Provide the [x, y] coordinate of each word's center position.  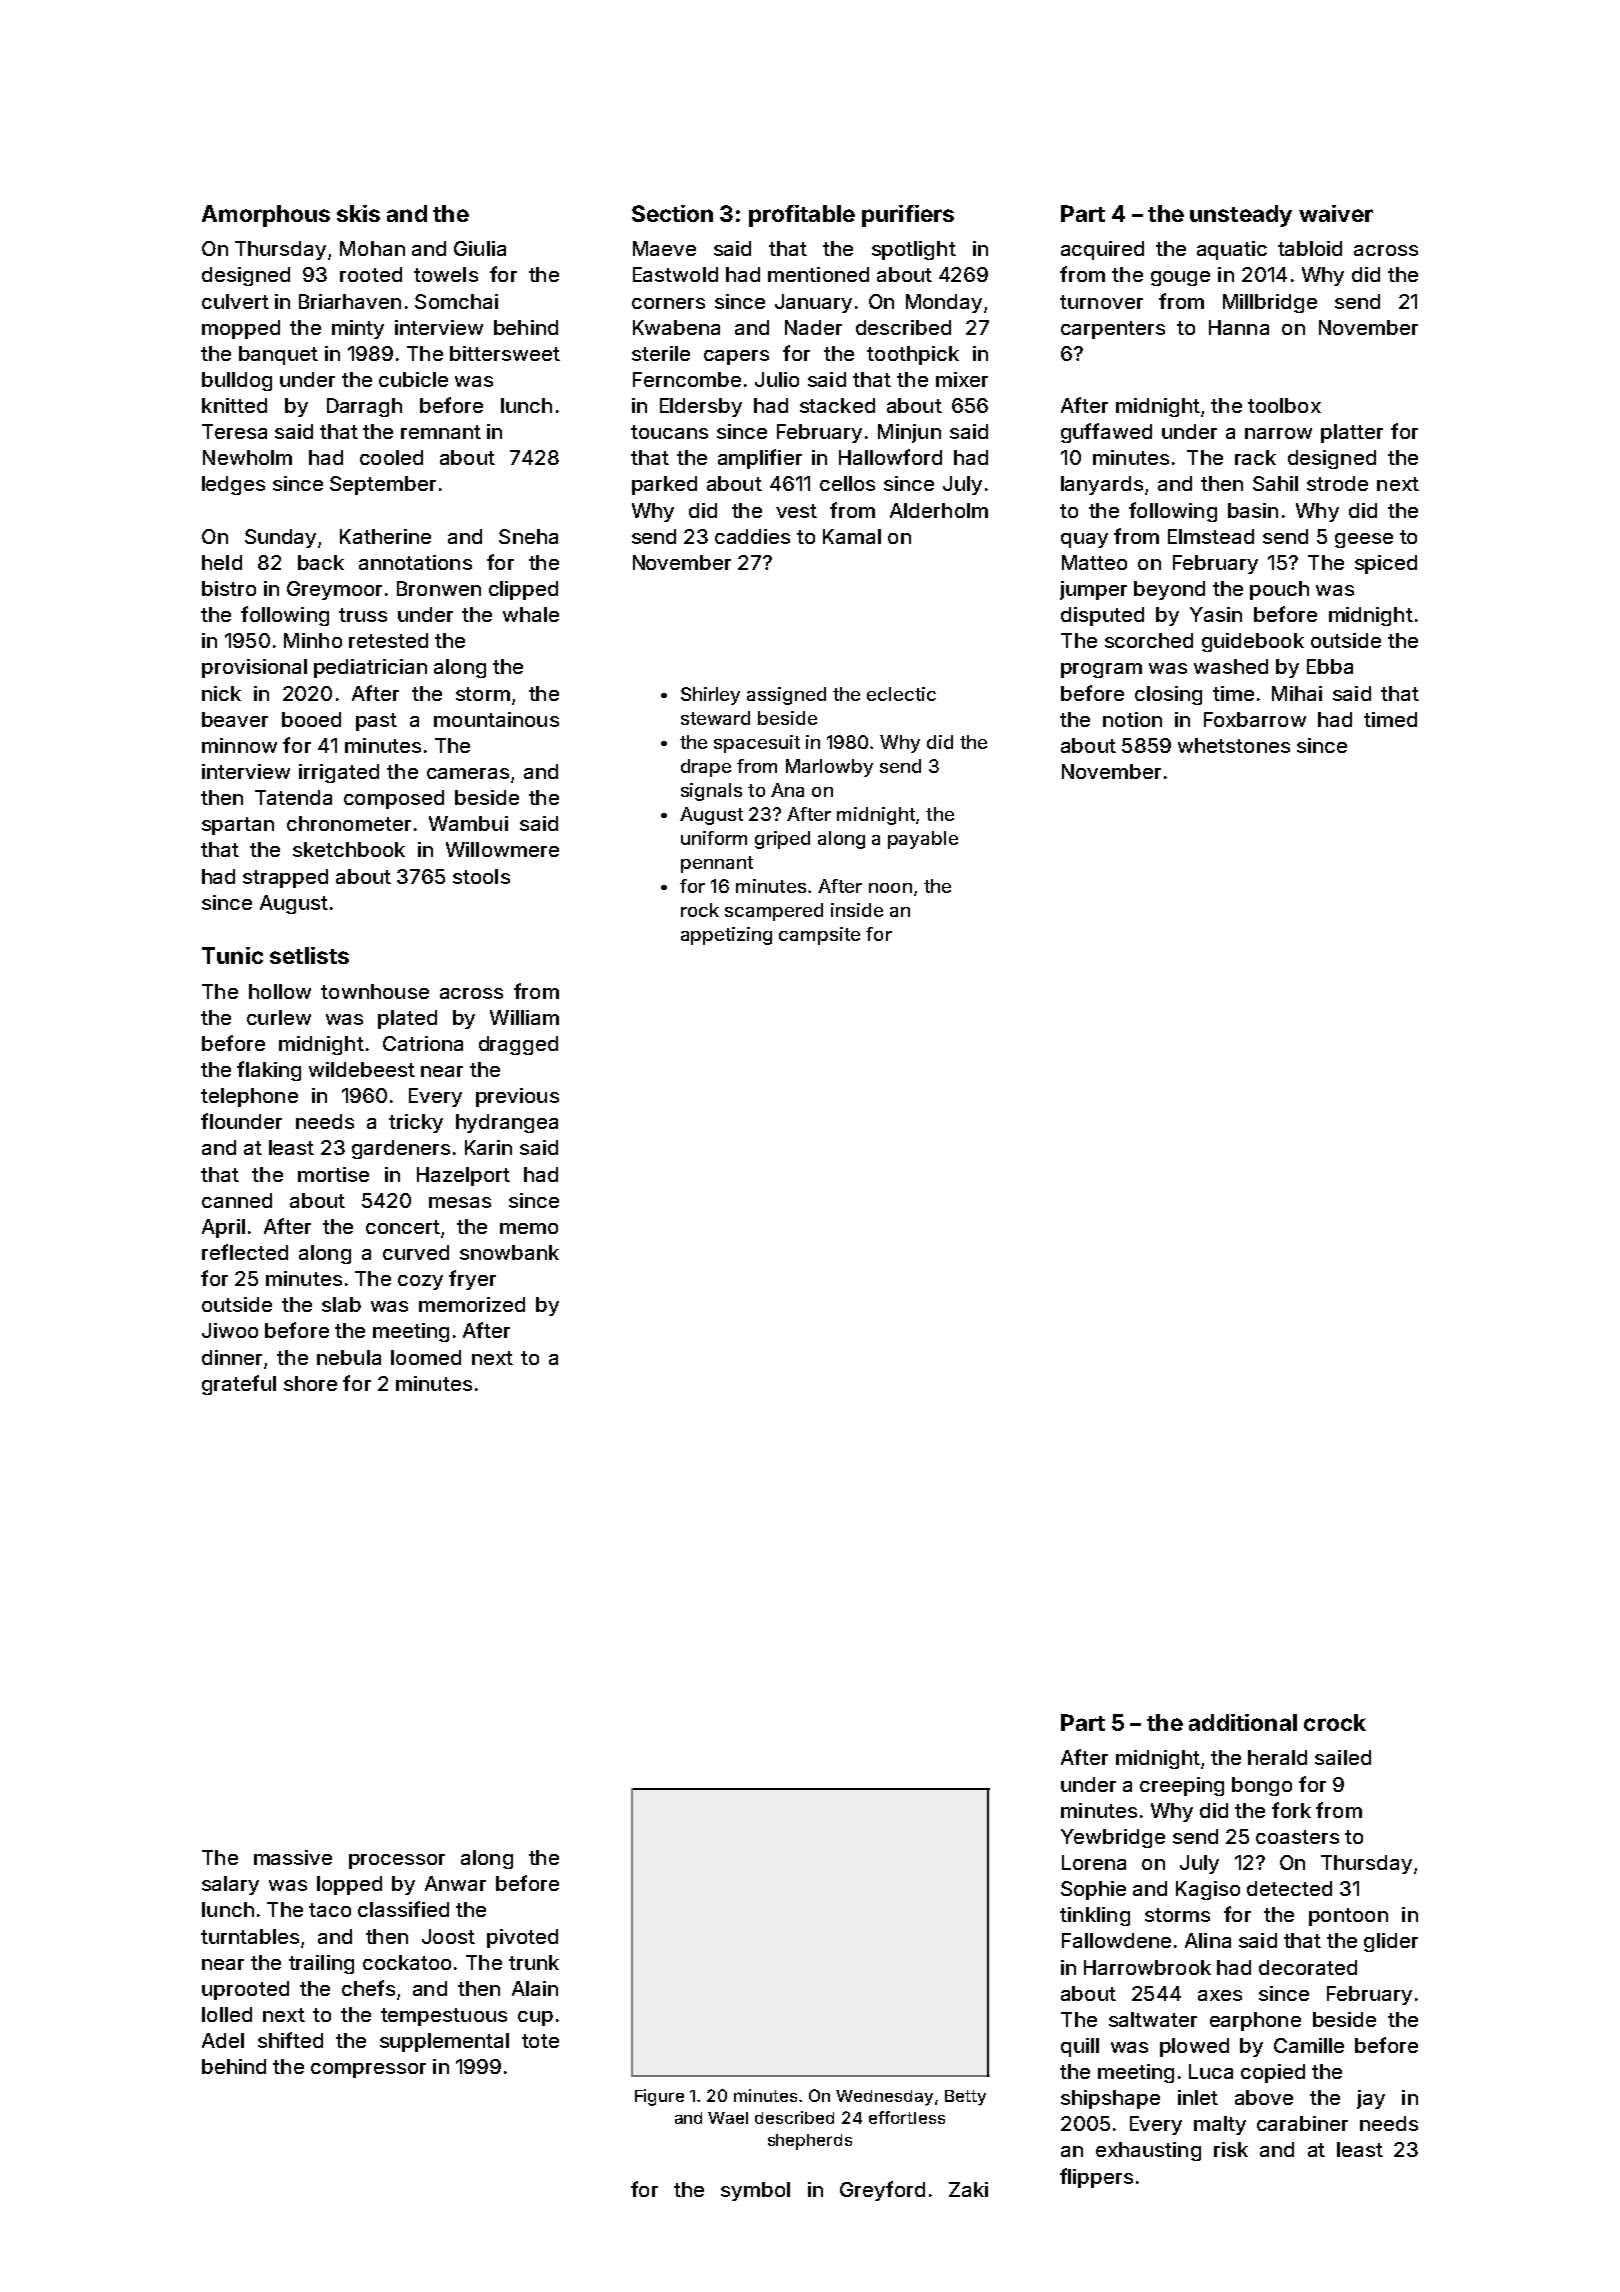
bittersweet [505, 353]
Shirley [710, 696]
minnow [239, 745]
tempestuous [444, 2017]
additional [1243, 1722]
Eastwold [675, 274]
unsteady [1241, 216]
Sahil [1275, 483]
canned [237, 1200]
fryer [472, 1280]
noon [890, 888]
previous [517, 1097]
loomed [426, 1357]
